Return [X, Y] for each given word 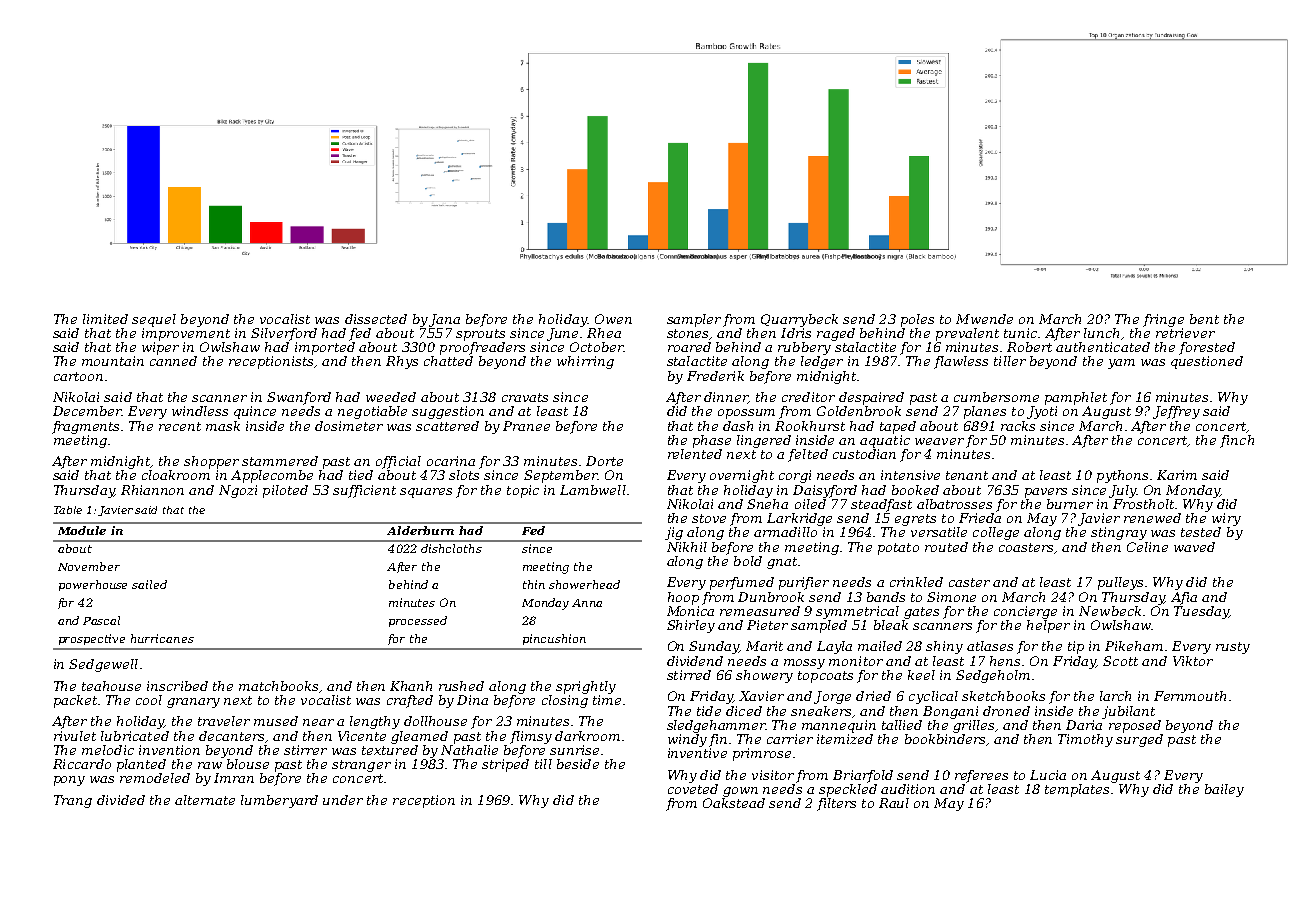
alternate [205, 800]
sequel [154, 320]
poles [917, 320]
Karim [1177, 475]
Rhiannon [152, 490]
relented [695, 454]
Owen [613, 319]
